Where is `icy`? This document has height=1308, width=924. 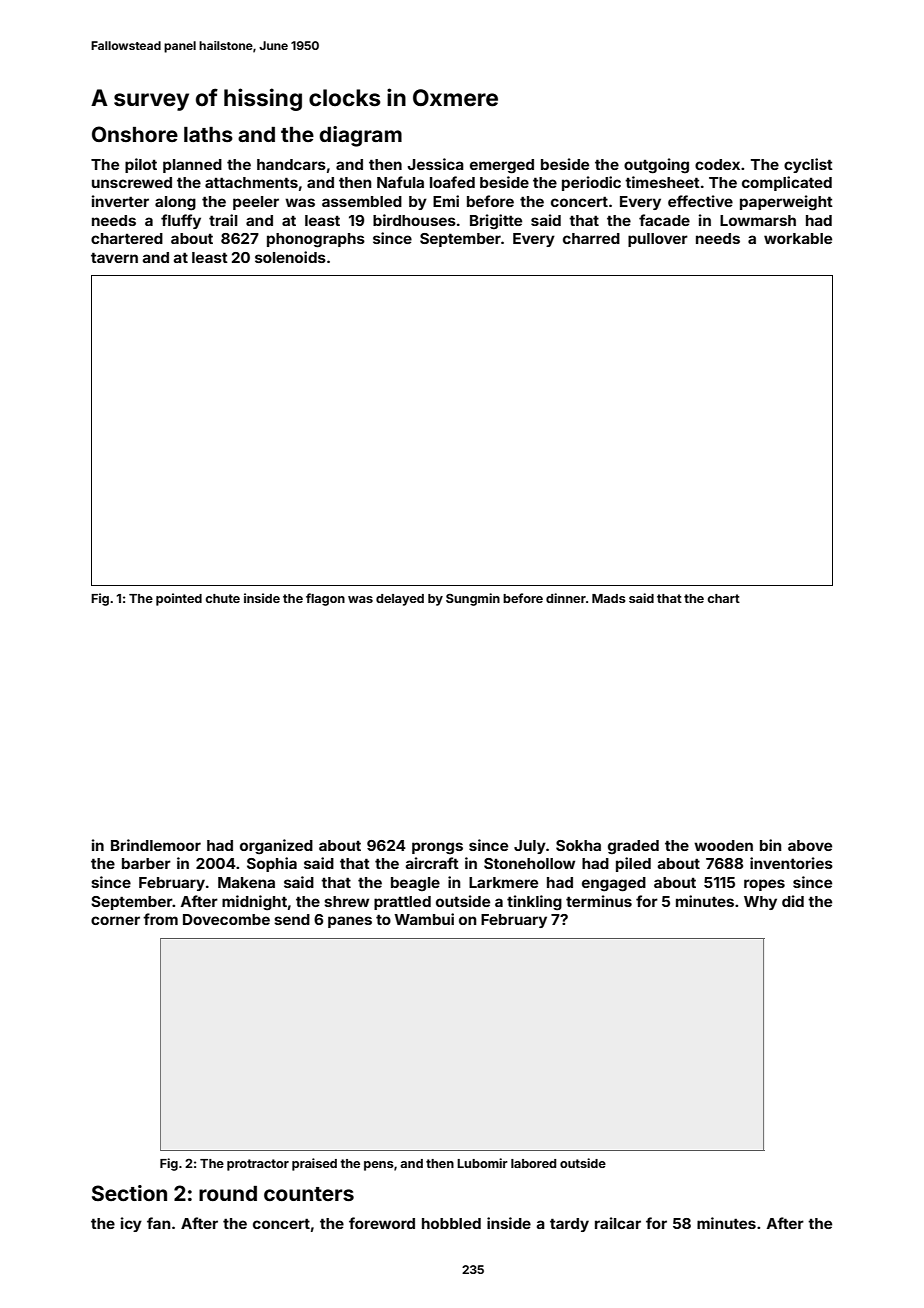 icy is located at coordinates (131, 1224).
